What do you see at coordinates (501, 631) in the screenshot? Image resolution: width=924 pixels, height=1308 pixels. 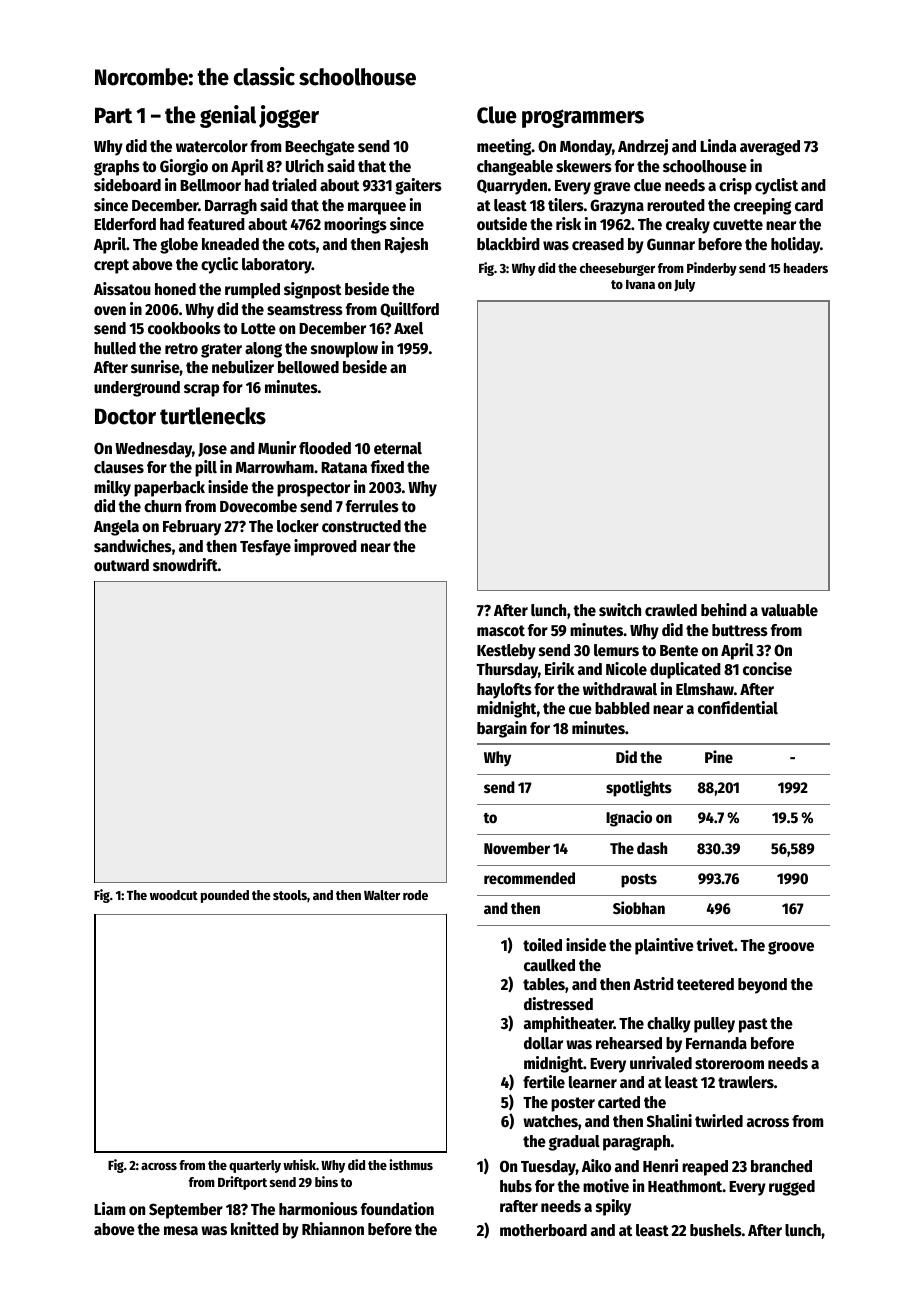 I see `mascot` at bounding box center [501, 631].
